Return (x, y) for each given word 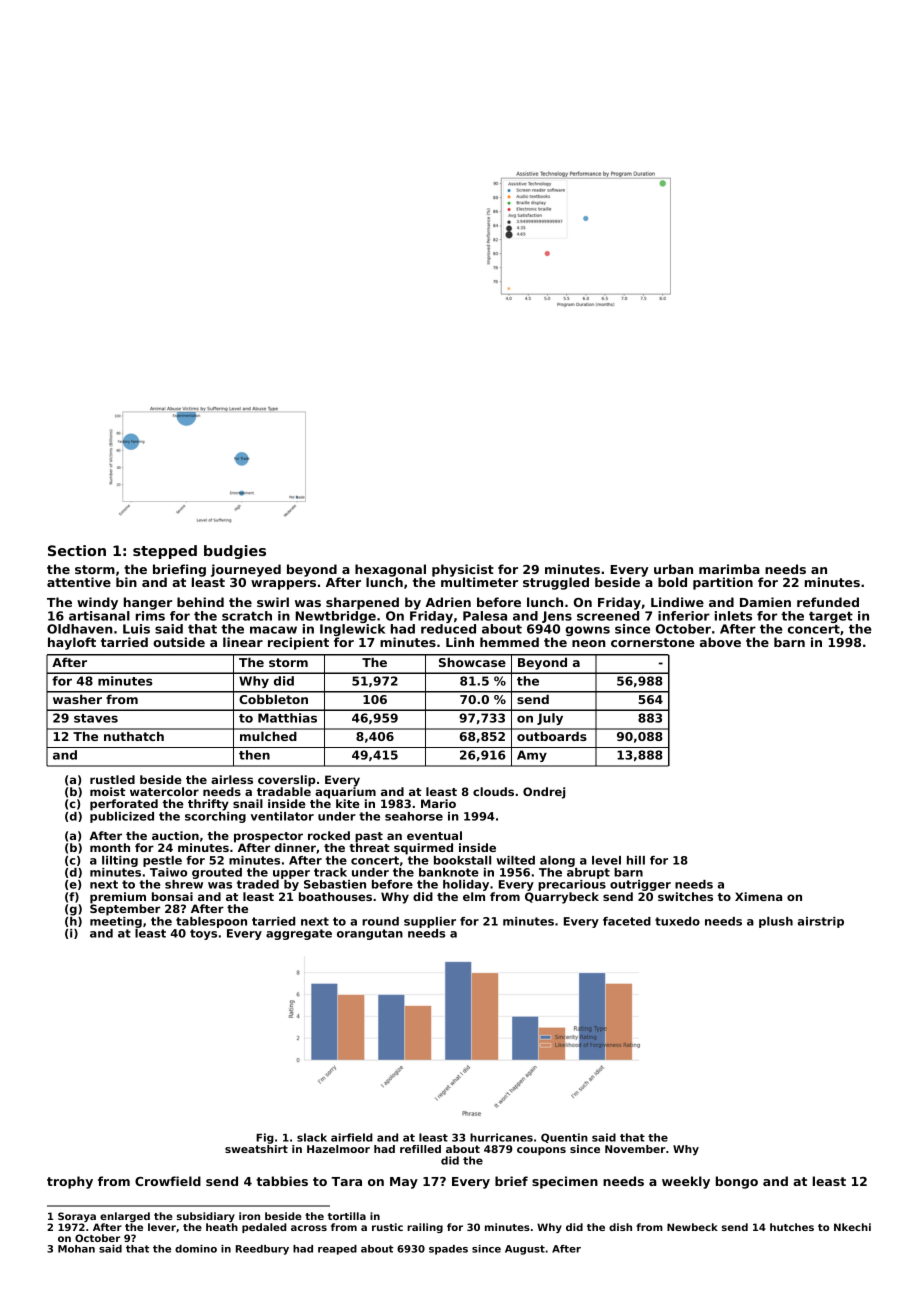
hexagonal (390, 570)
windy (97, 603)
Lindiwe (677, 602)
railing (425, 1228)
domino (196, 1249)
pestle (162, 861)
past (369, 837)
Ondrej (544, 793)
